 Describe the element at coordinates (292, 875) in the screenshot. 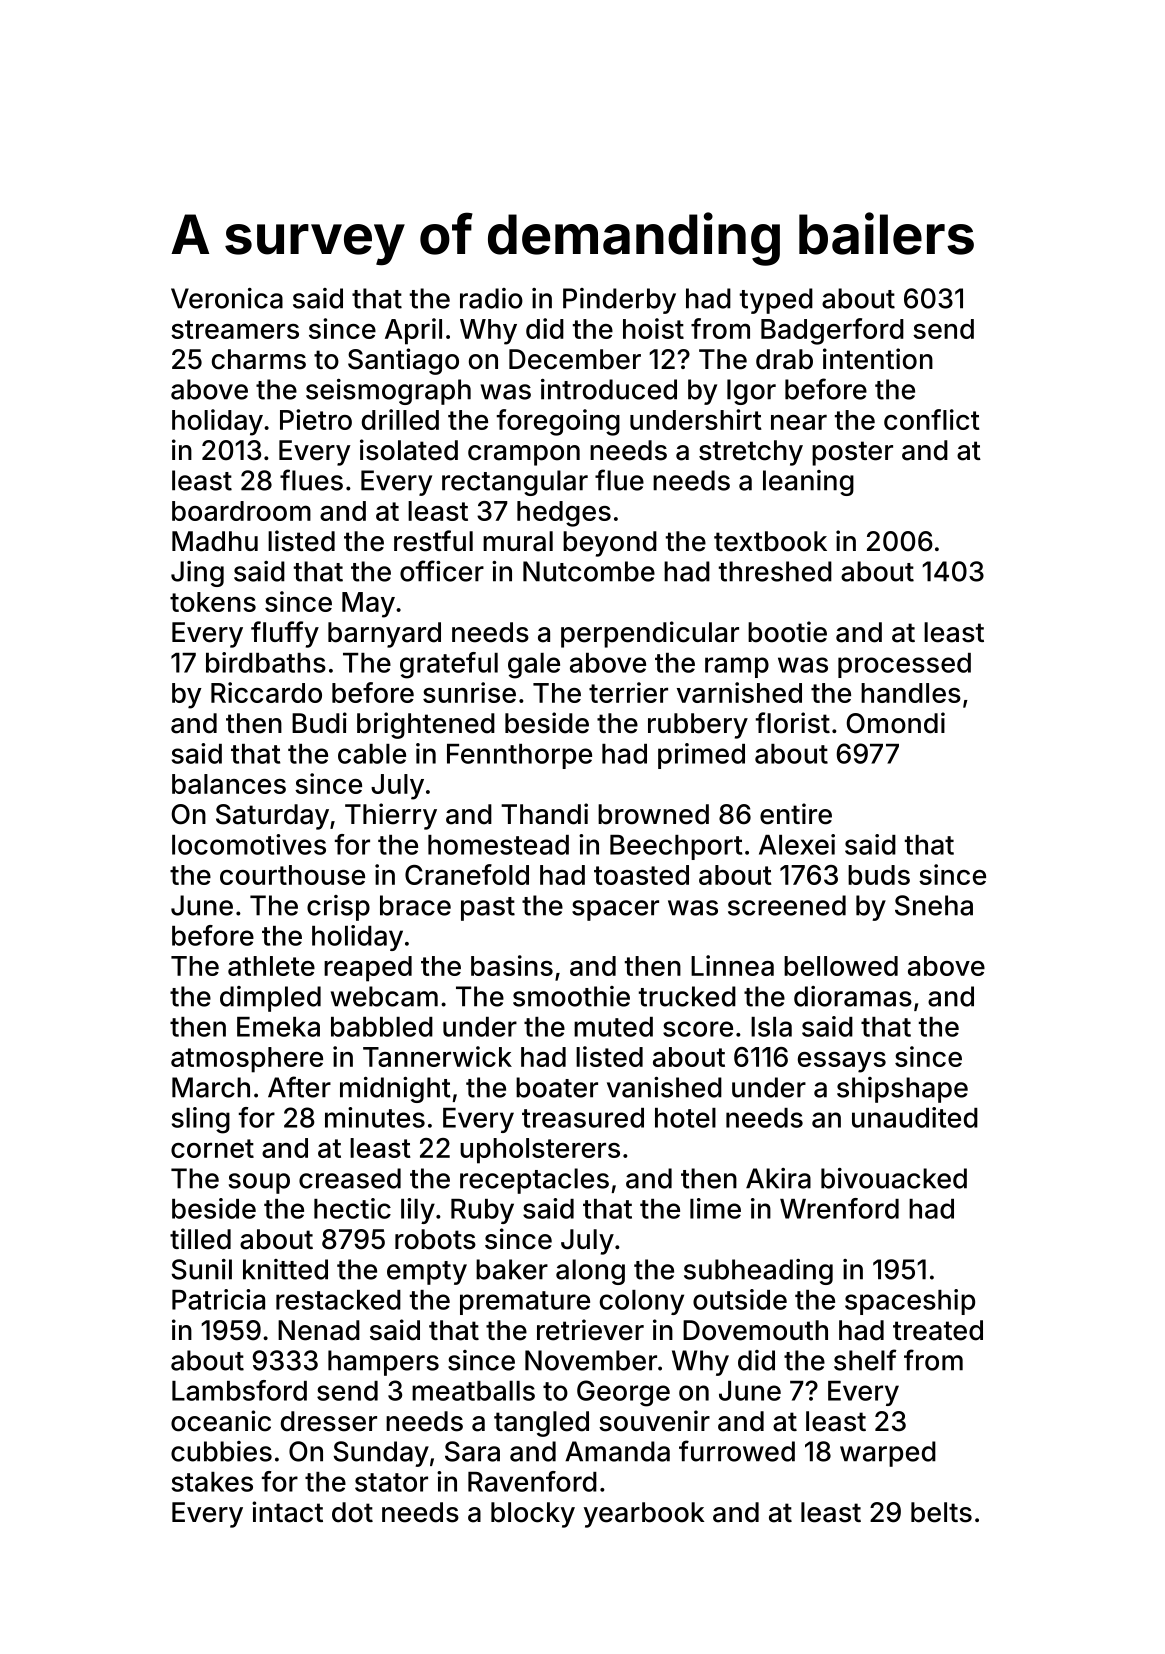

I see `courthouse` at that location.
